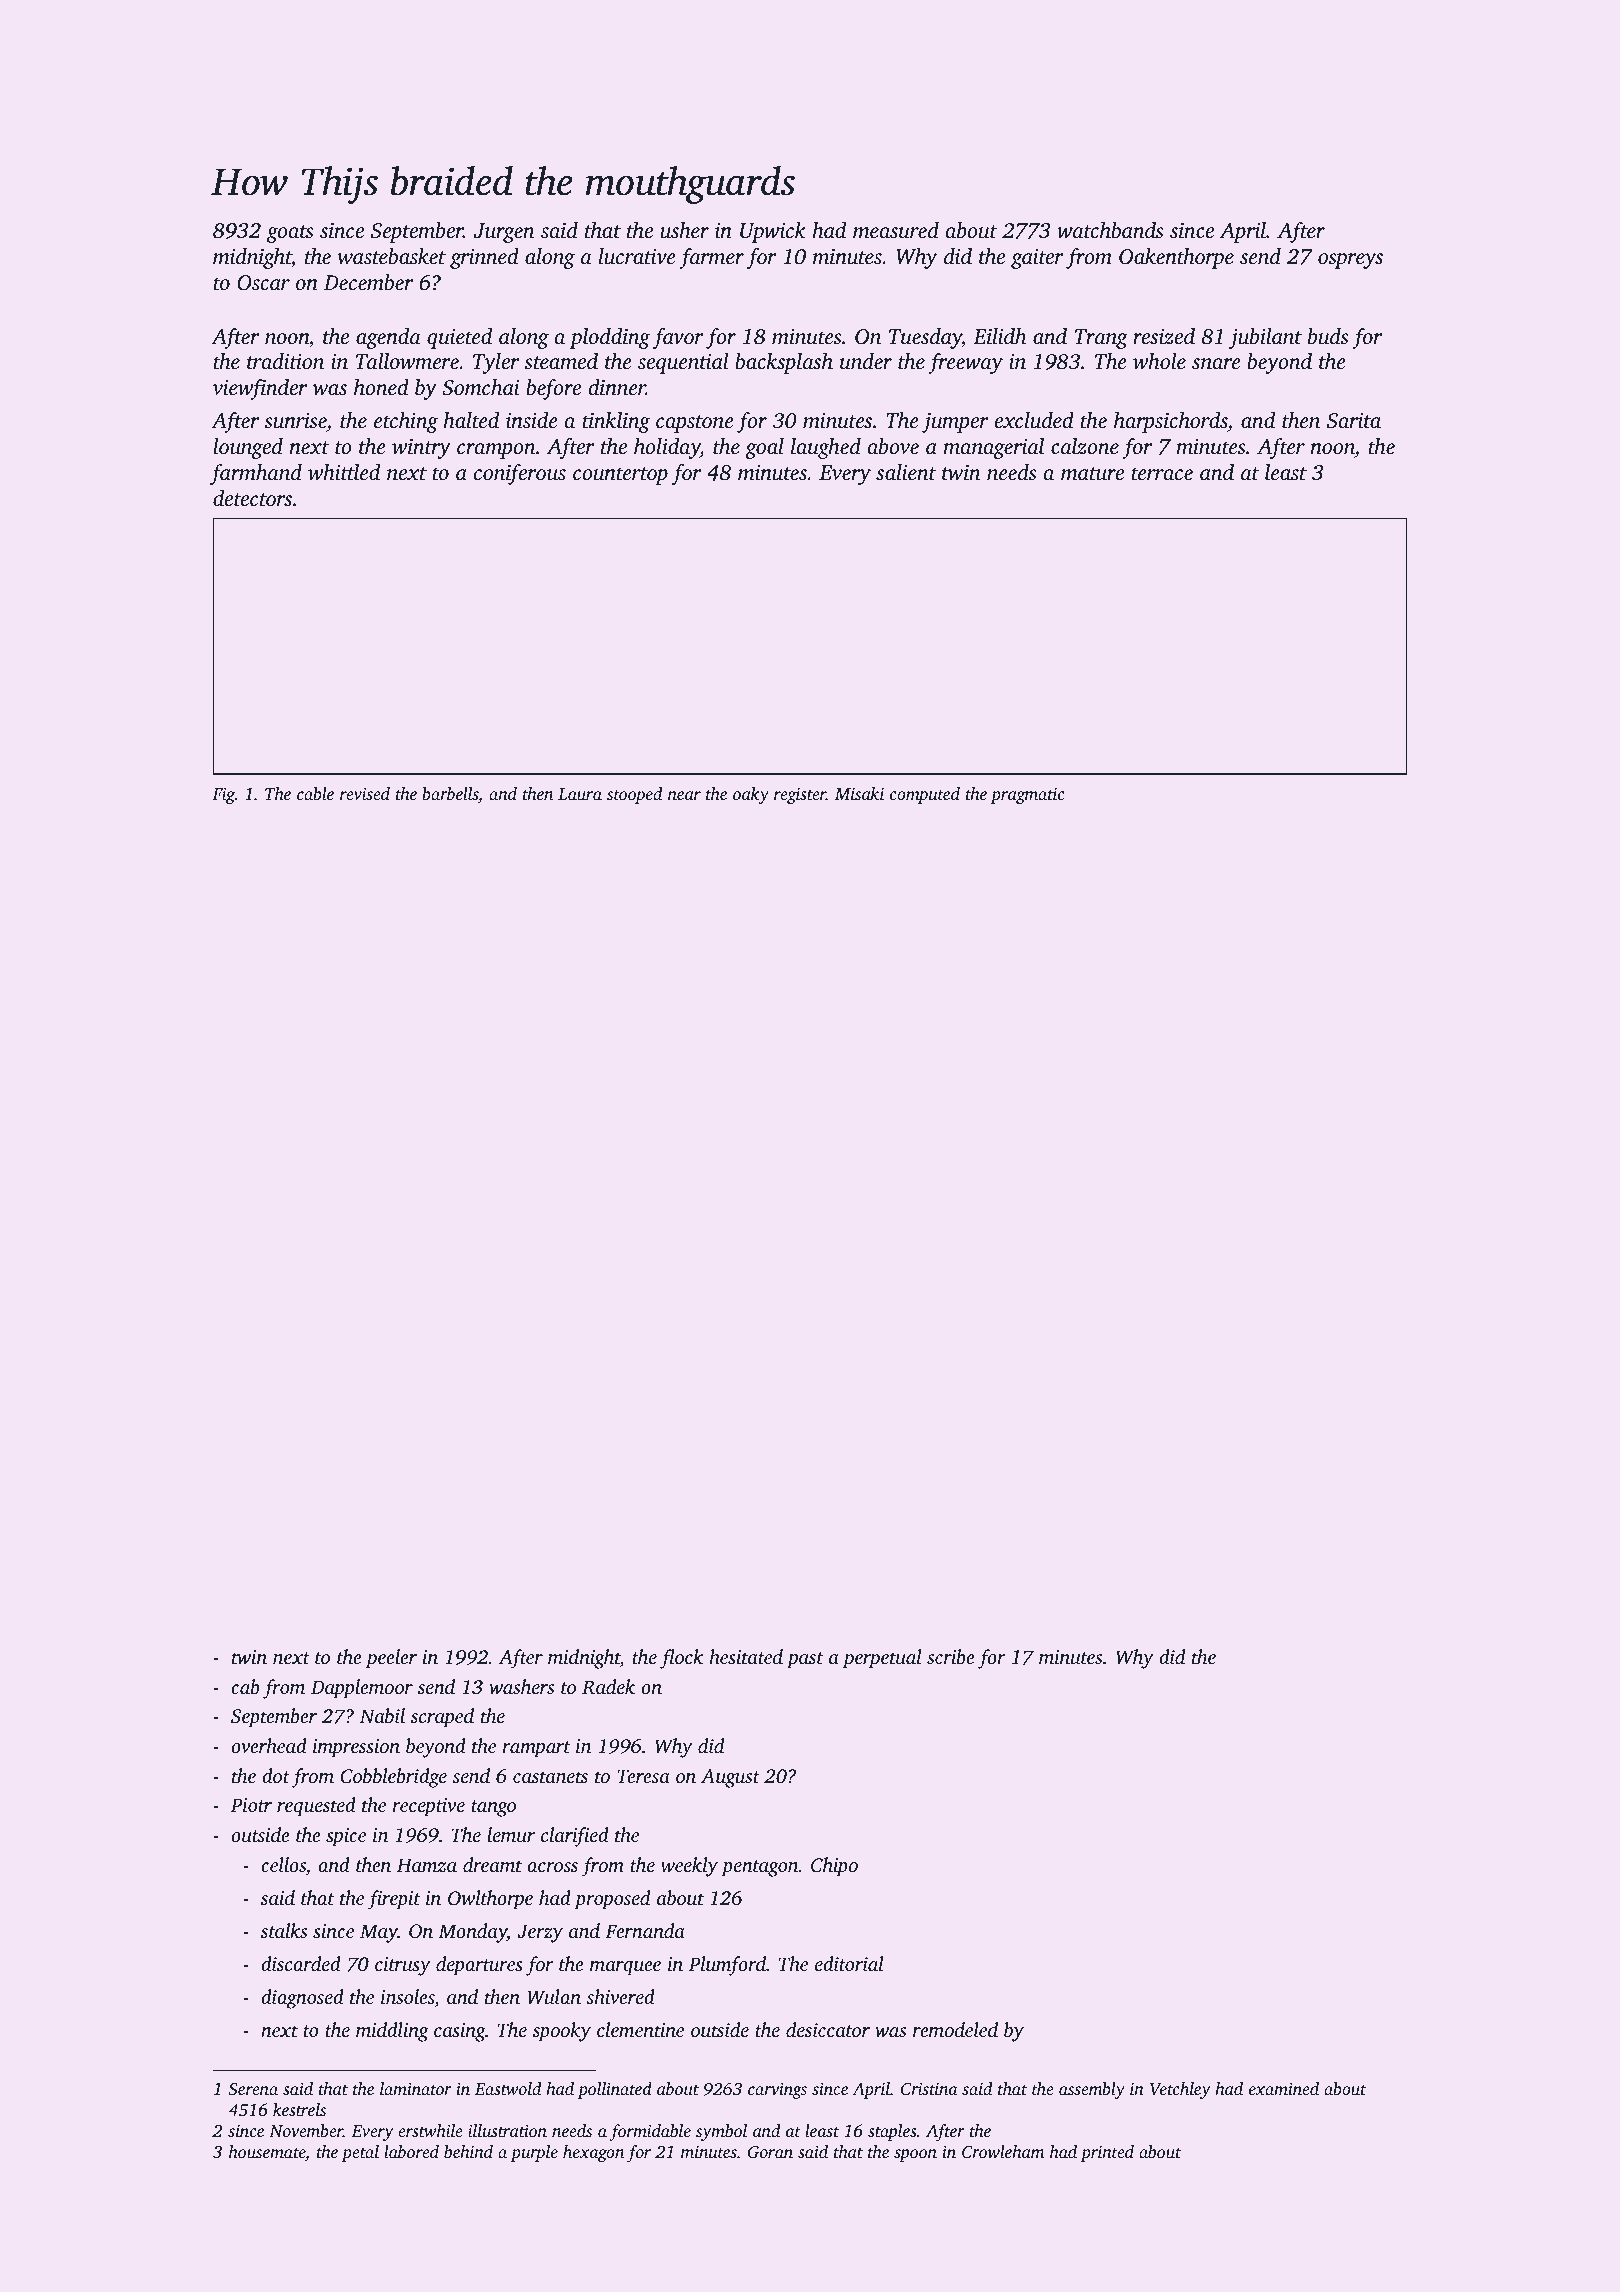 The height and width of the document is (2292, 1620). What do you see at coordinates (411, 2151) in the document?
I see `labored` at bounding box center [411, 2151].
